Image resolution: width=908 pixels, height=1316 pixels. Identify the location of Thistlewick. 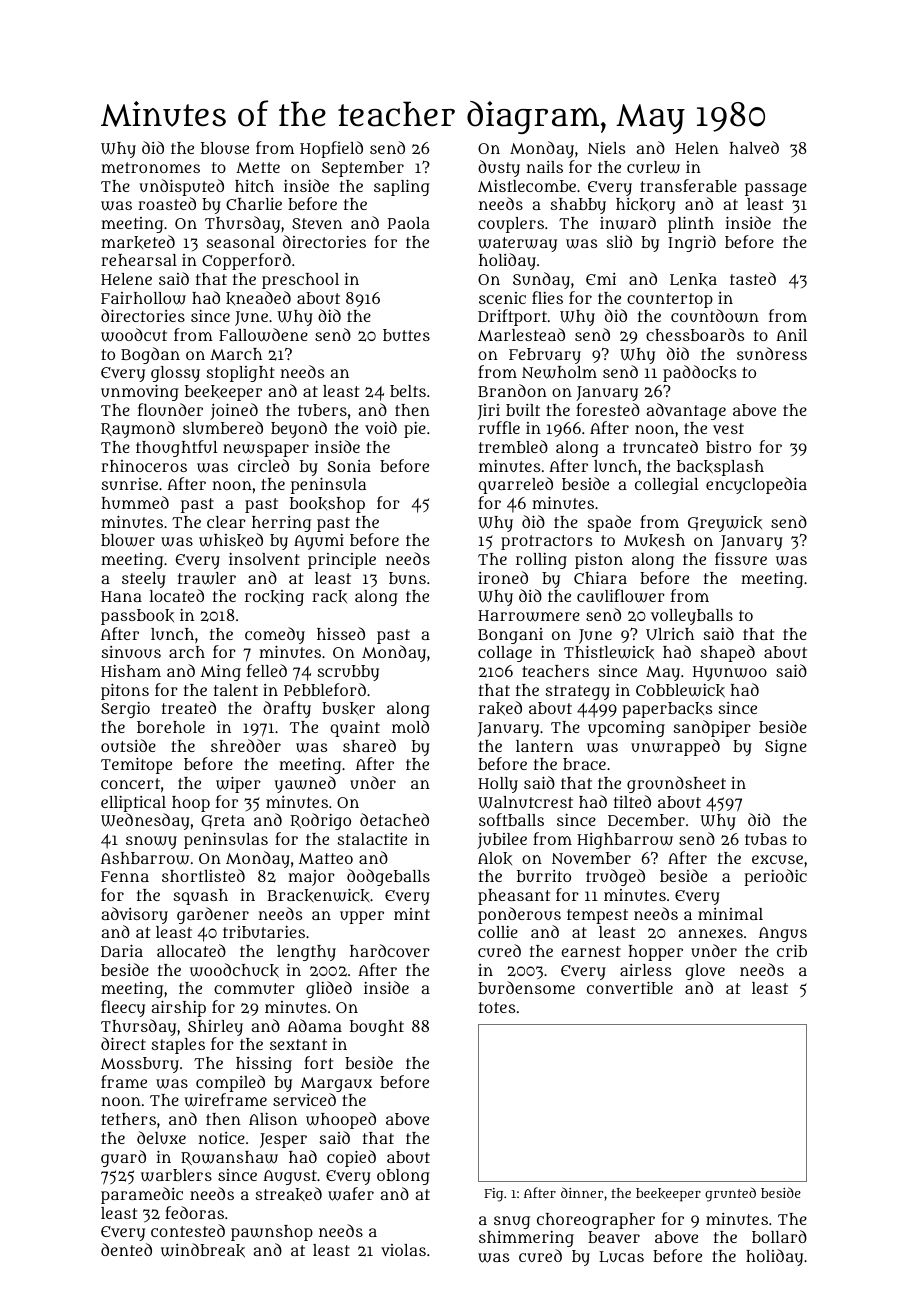
(609, 652).
